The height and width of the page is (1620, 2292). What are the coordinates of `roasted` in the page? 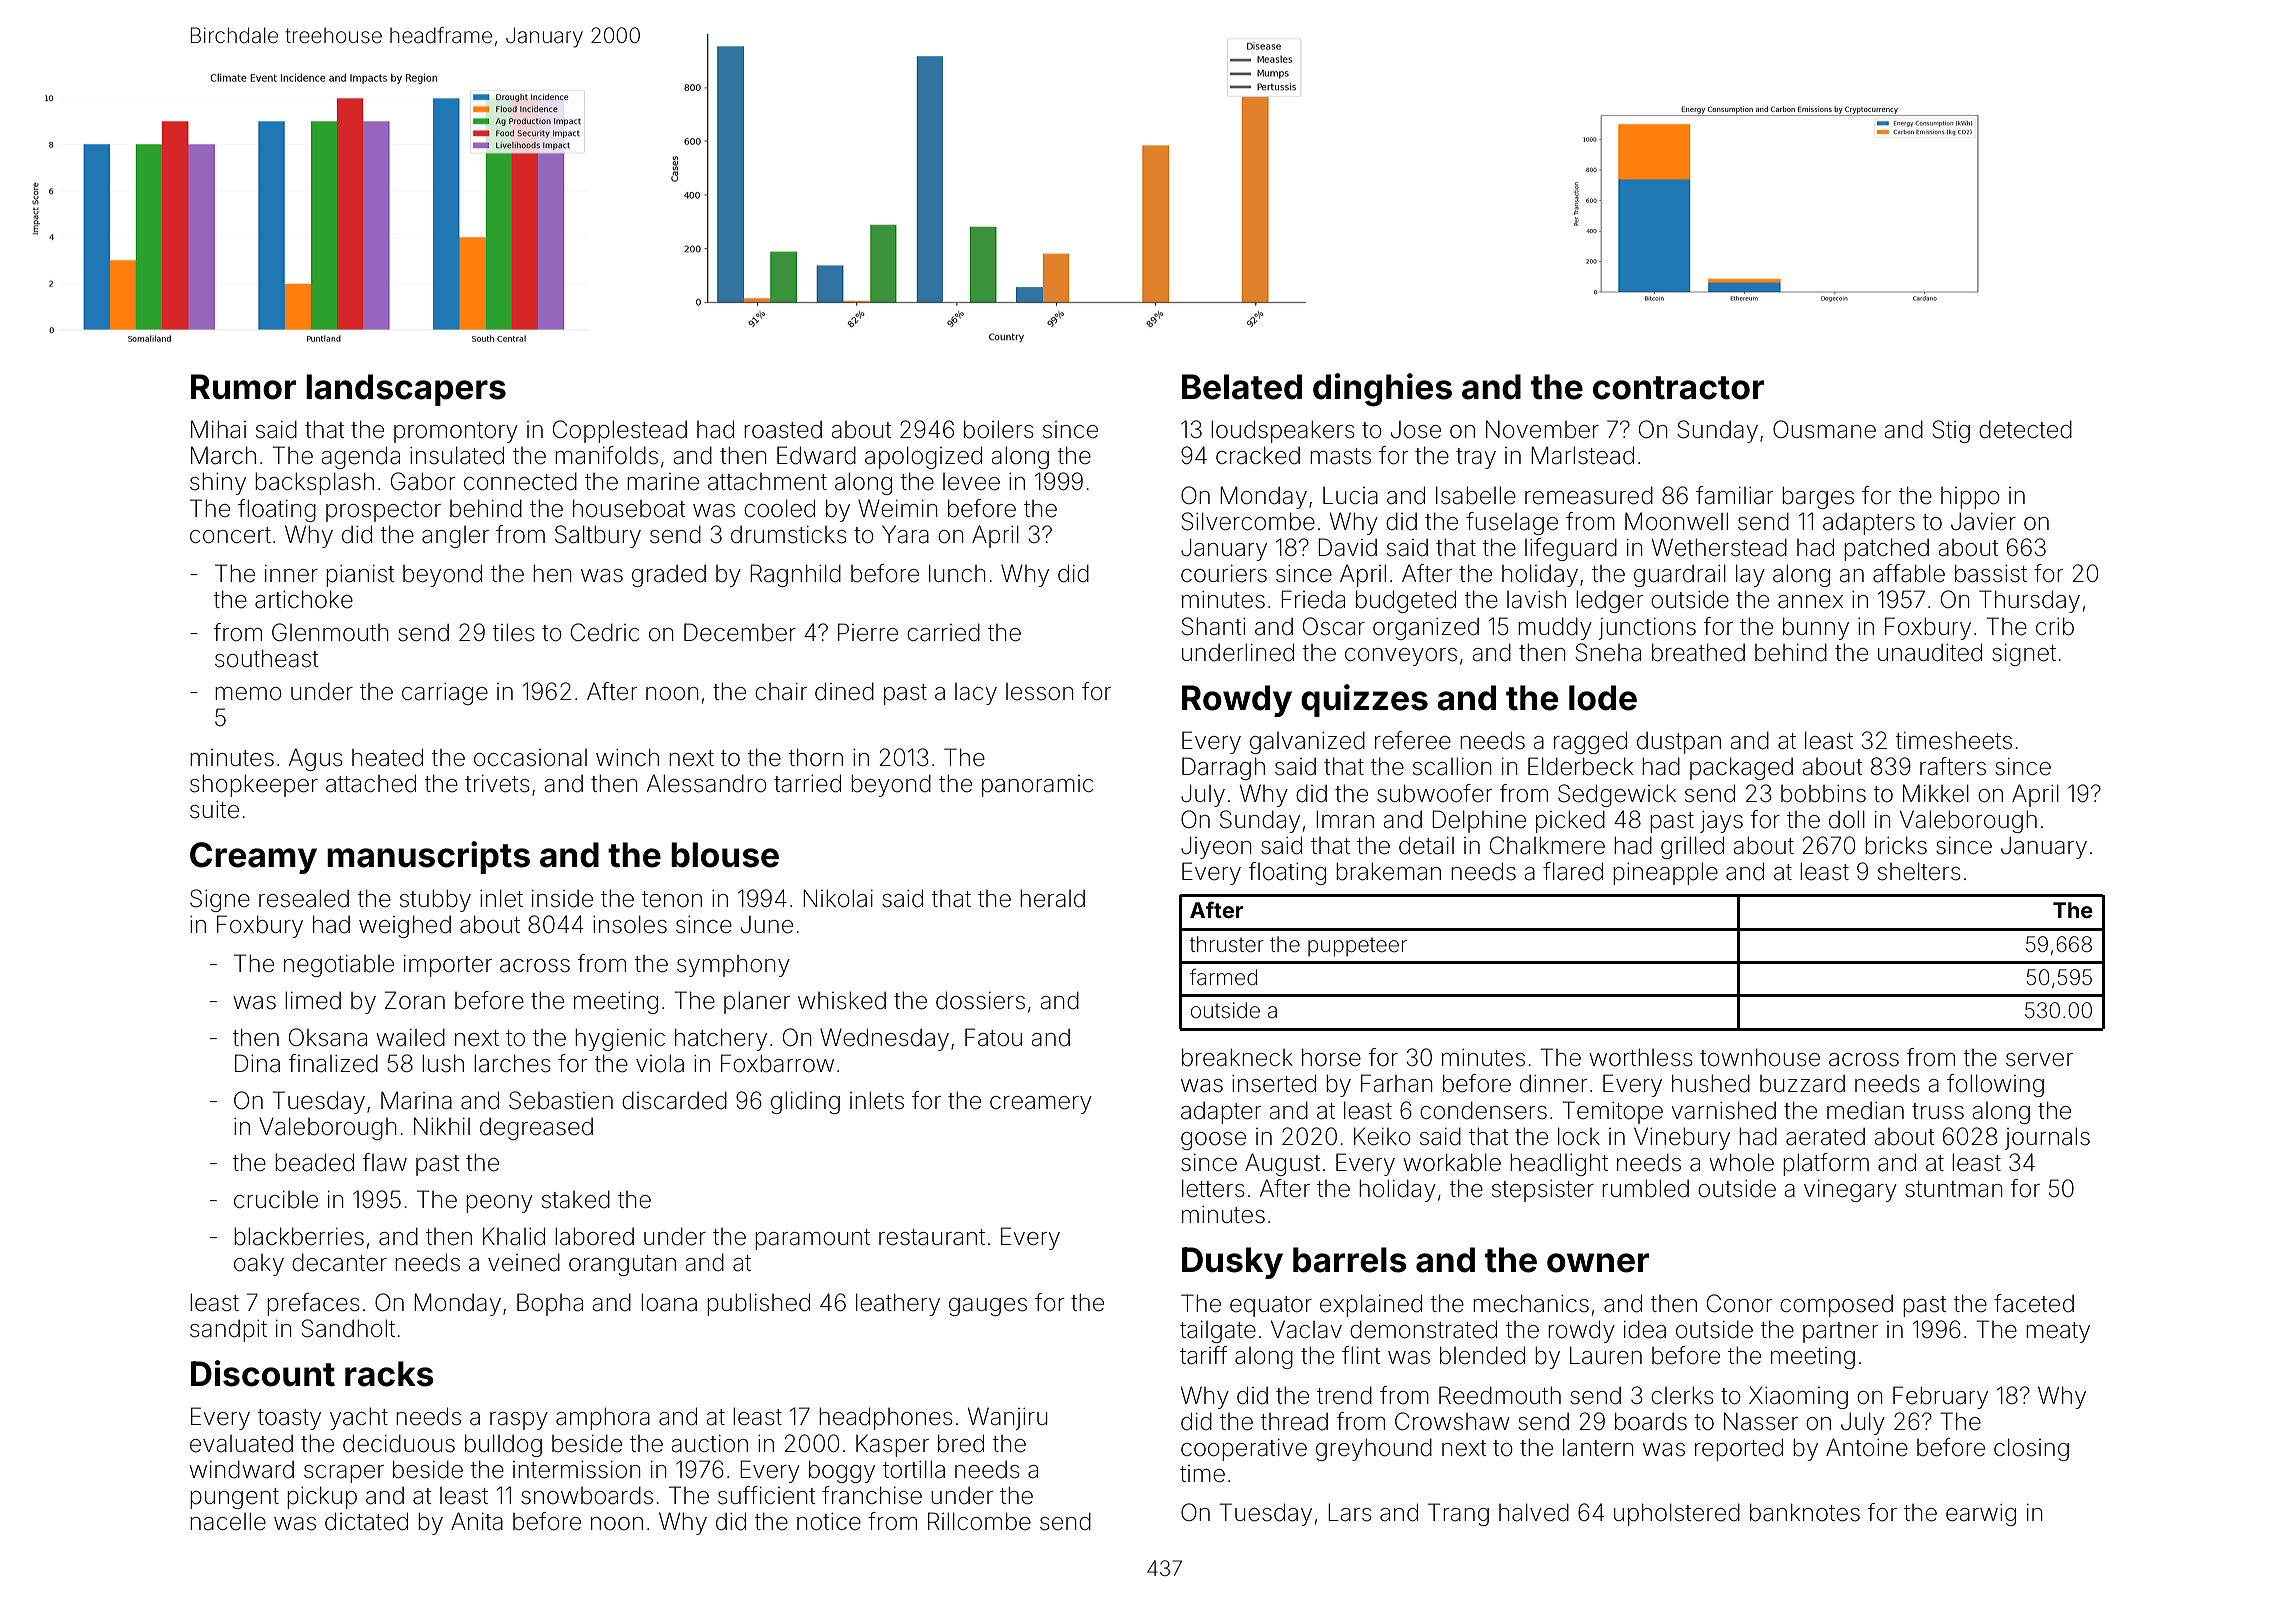 It's located at (783, 430).
